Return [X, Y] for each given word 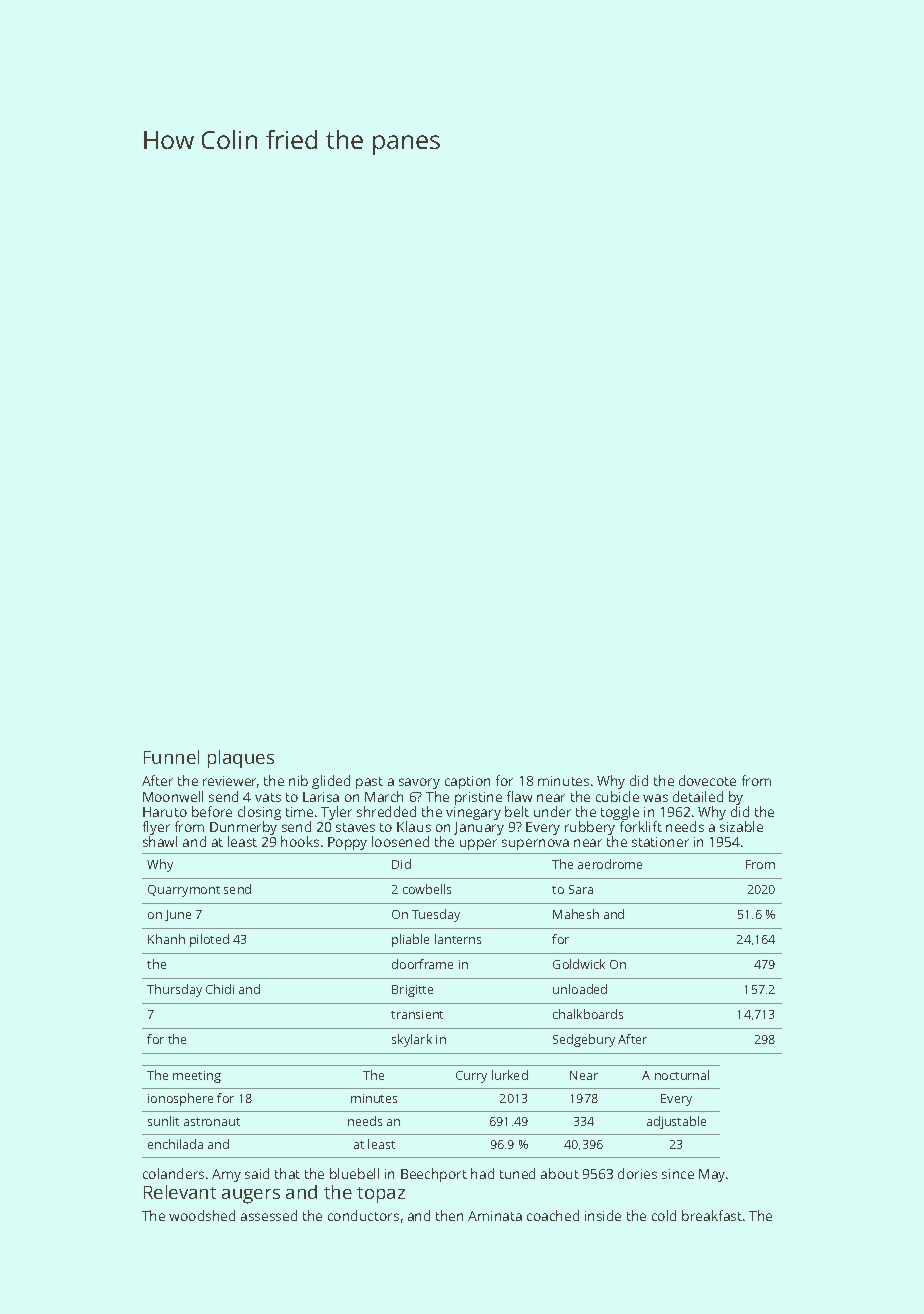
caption [467, 782]
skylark [412, 1040]
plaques [241, 759]
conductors [363, 1215]
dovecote [707, 780]
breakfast [712, 1215]
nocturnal [682, 1075]
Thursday [174, 990]
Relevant [180, 1192]
